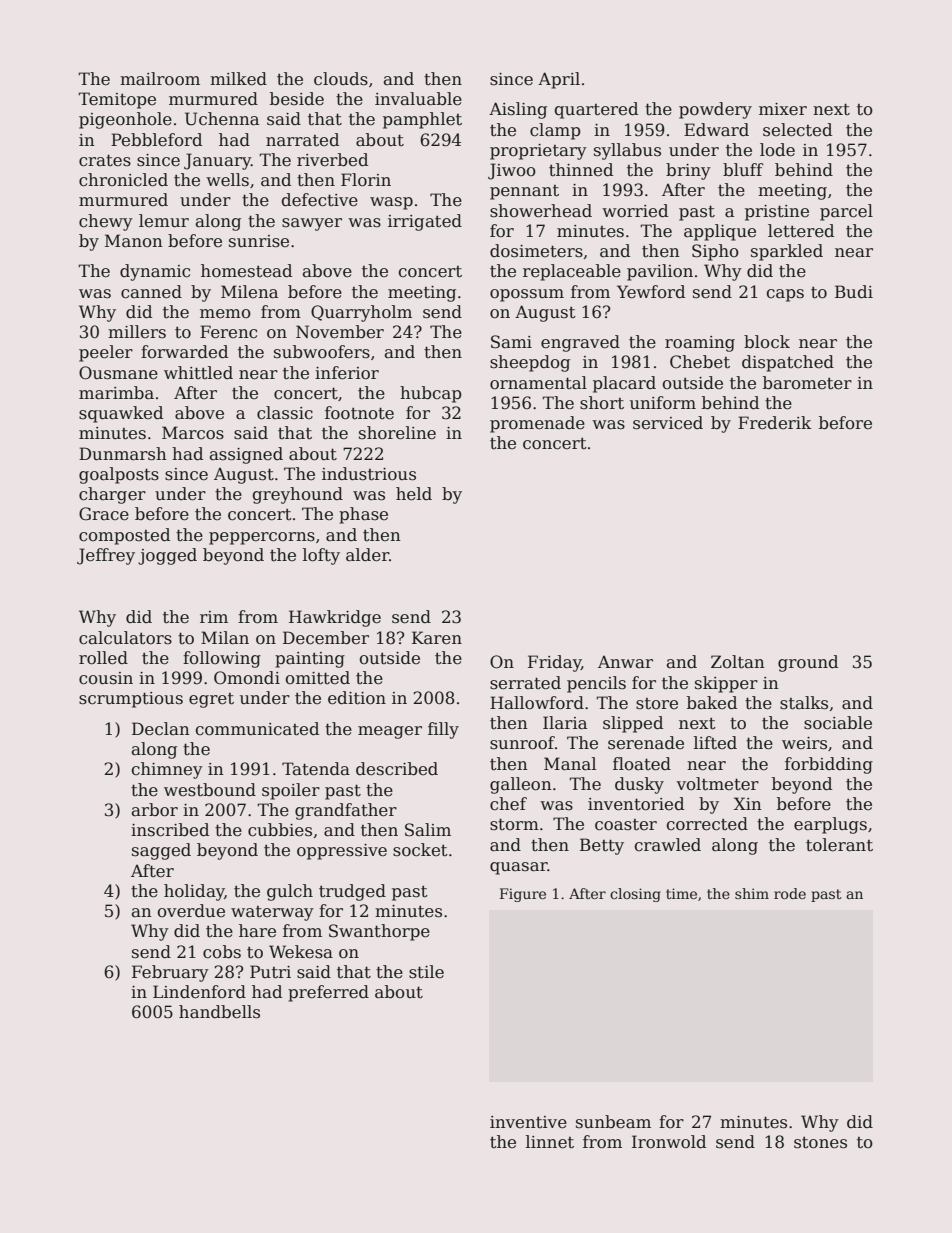  I want to click on goalposts, so click(119, 475).
